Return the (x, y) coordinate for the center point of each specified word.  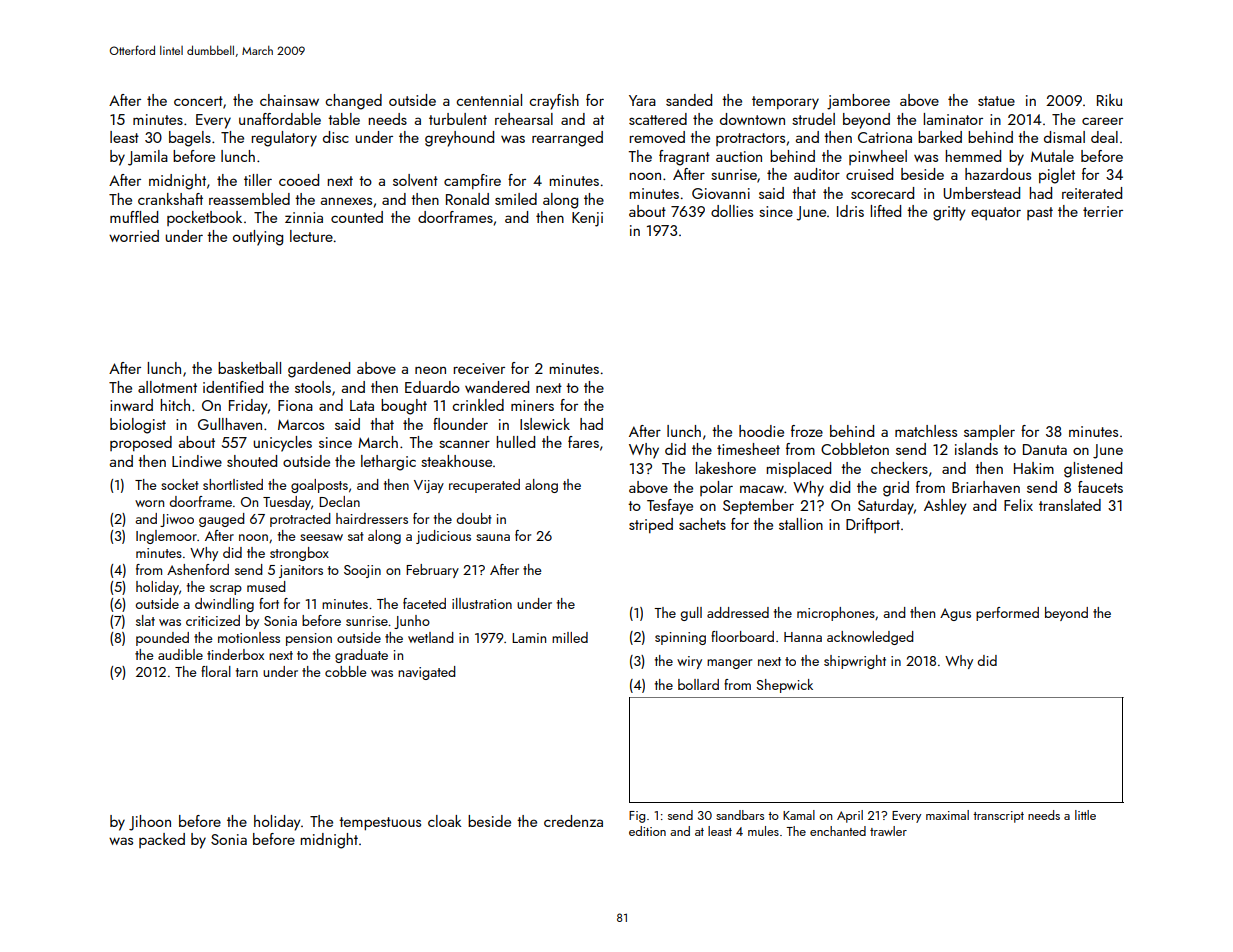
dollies (732, 211)
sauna (493, 537)
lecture (311, 236)
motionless (249, 637)
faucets (1100, 487)
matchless (926, 431)
